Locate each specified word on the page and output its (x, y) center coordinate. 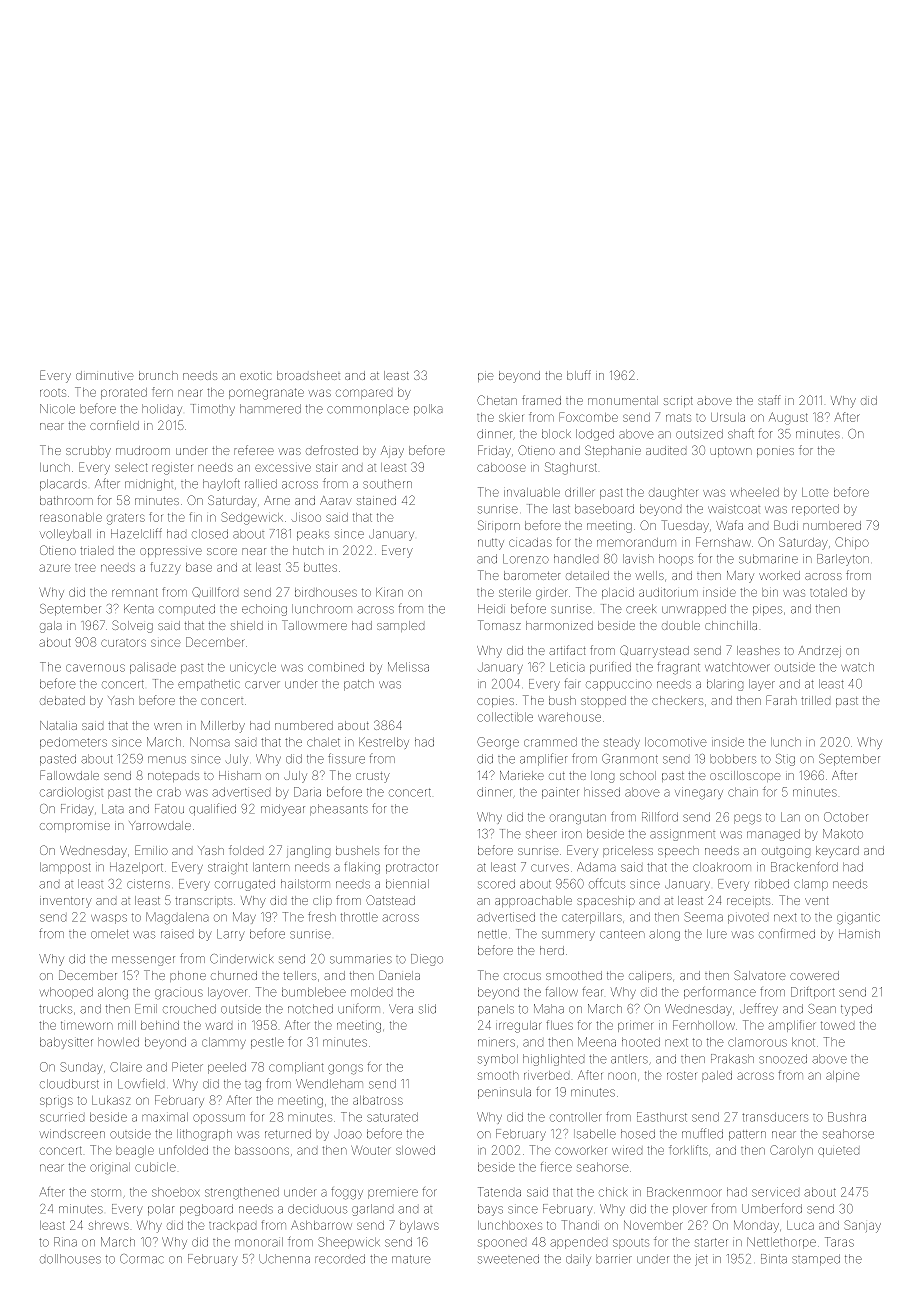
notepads (173, 776)
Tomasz (499, 625)
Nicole (57, 409)
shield (247, 625)
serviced (775, 1192)
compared (364, 394)
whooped (66, 993)
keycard (837, 852)
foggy (347, 1194)
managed (773, 835)
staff (769, 400)
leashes (758, 650)
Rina (65, 1242)
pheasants (339, 809)
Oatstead (390, 900)
